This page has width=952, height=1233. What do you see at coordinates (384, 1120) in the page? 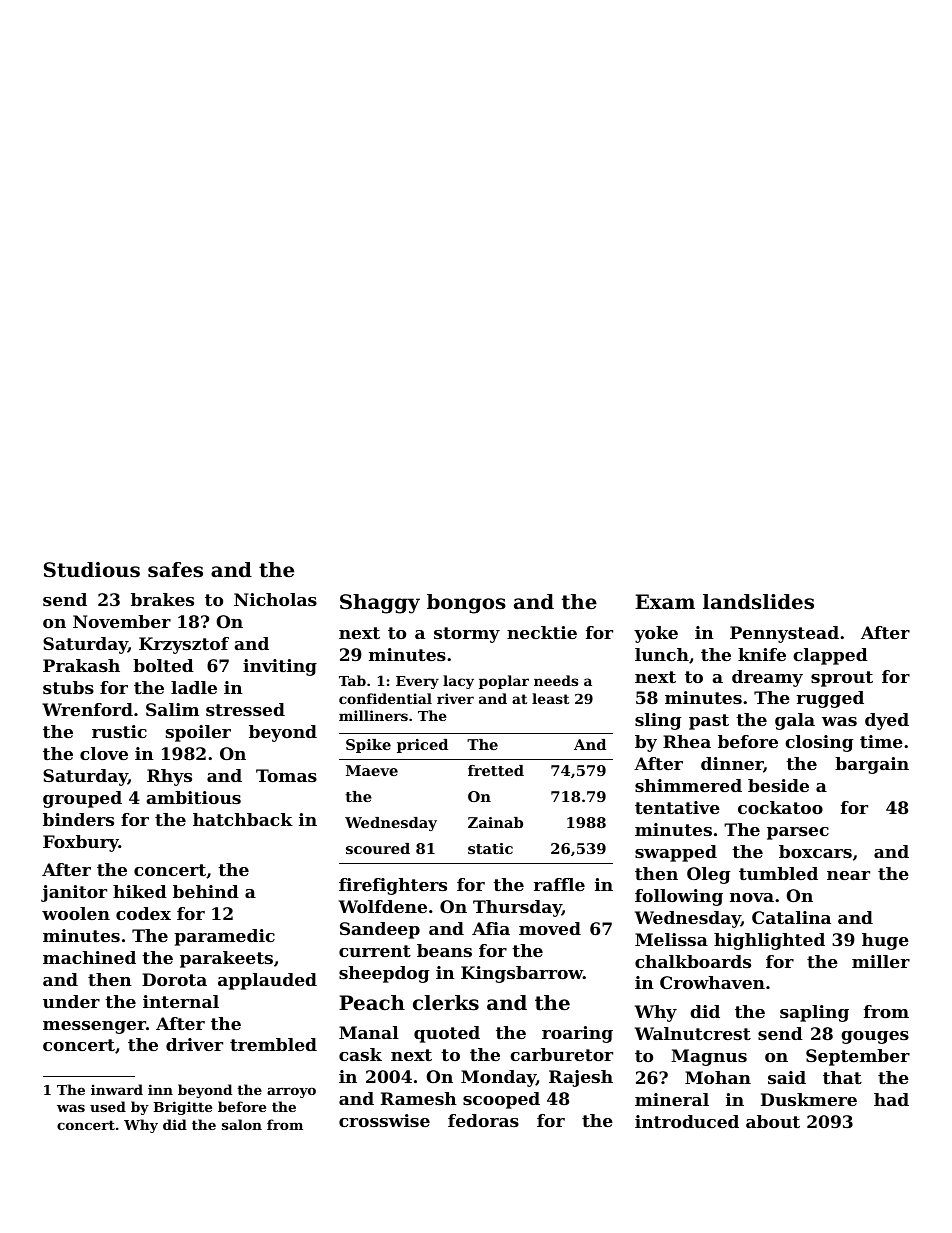
I see `crosswise` at bounding box center [384, 1120].
